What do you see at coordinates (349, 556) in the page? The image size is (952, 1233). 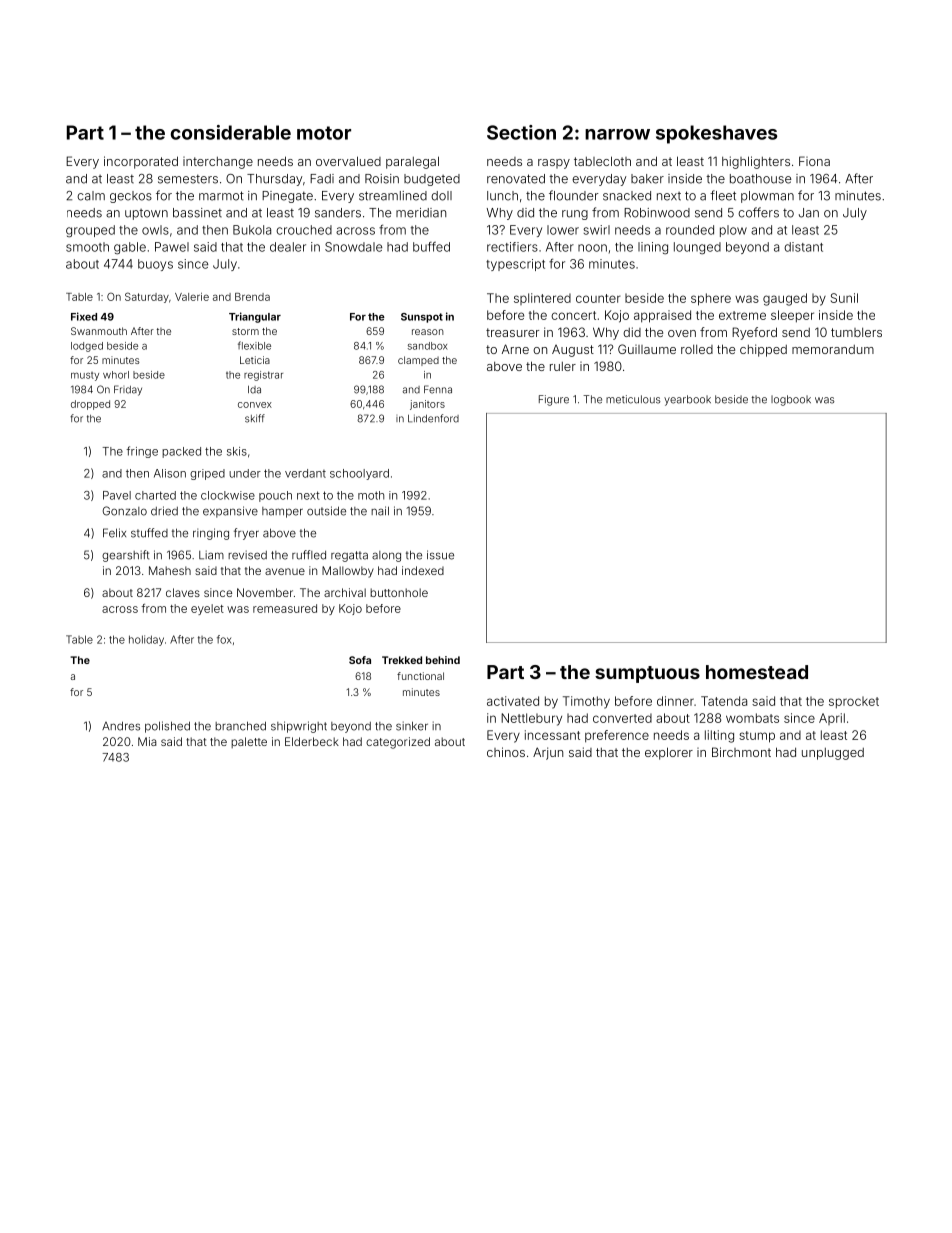 I see `regatta` at bounding box center [349, 556].
